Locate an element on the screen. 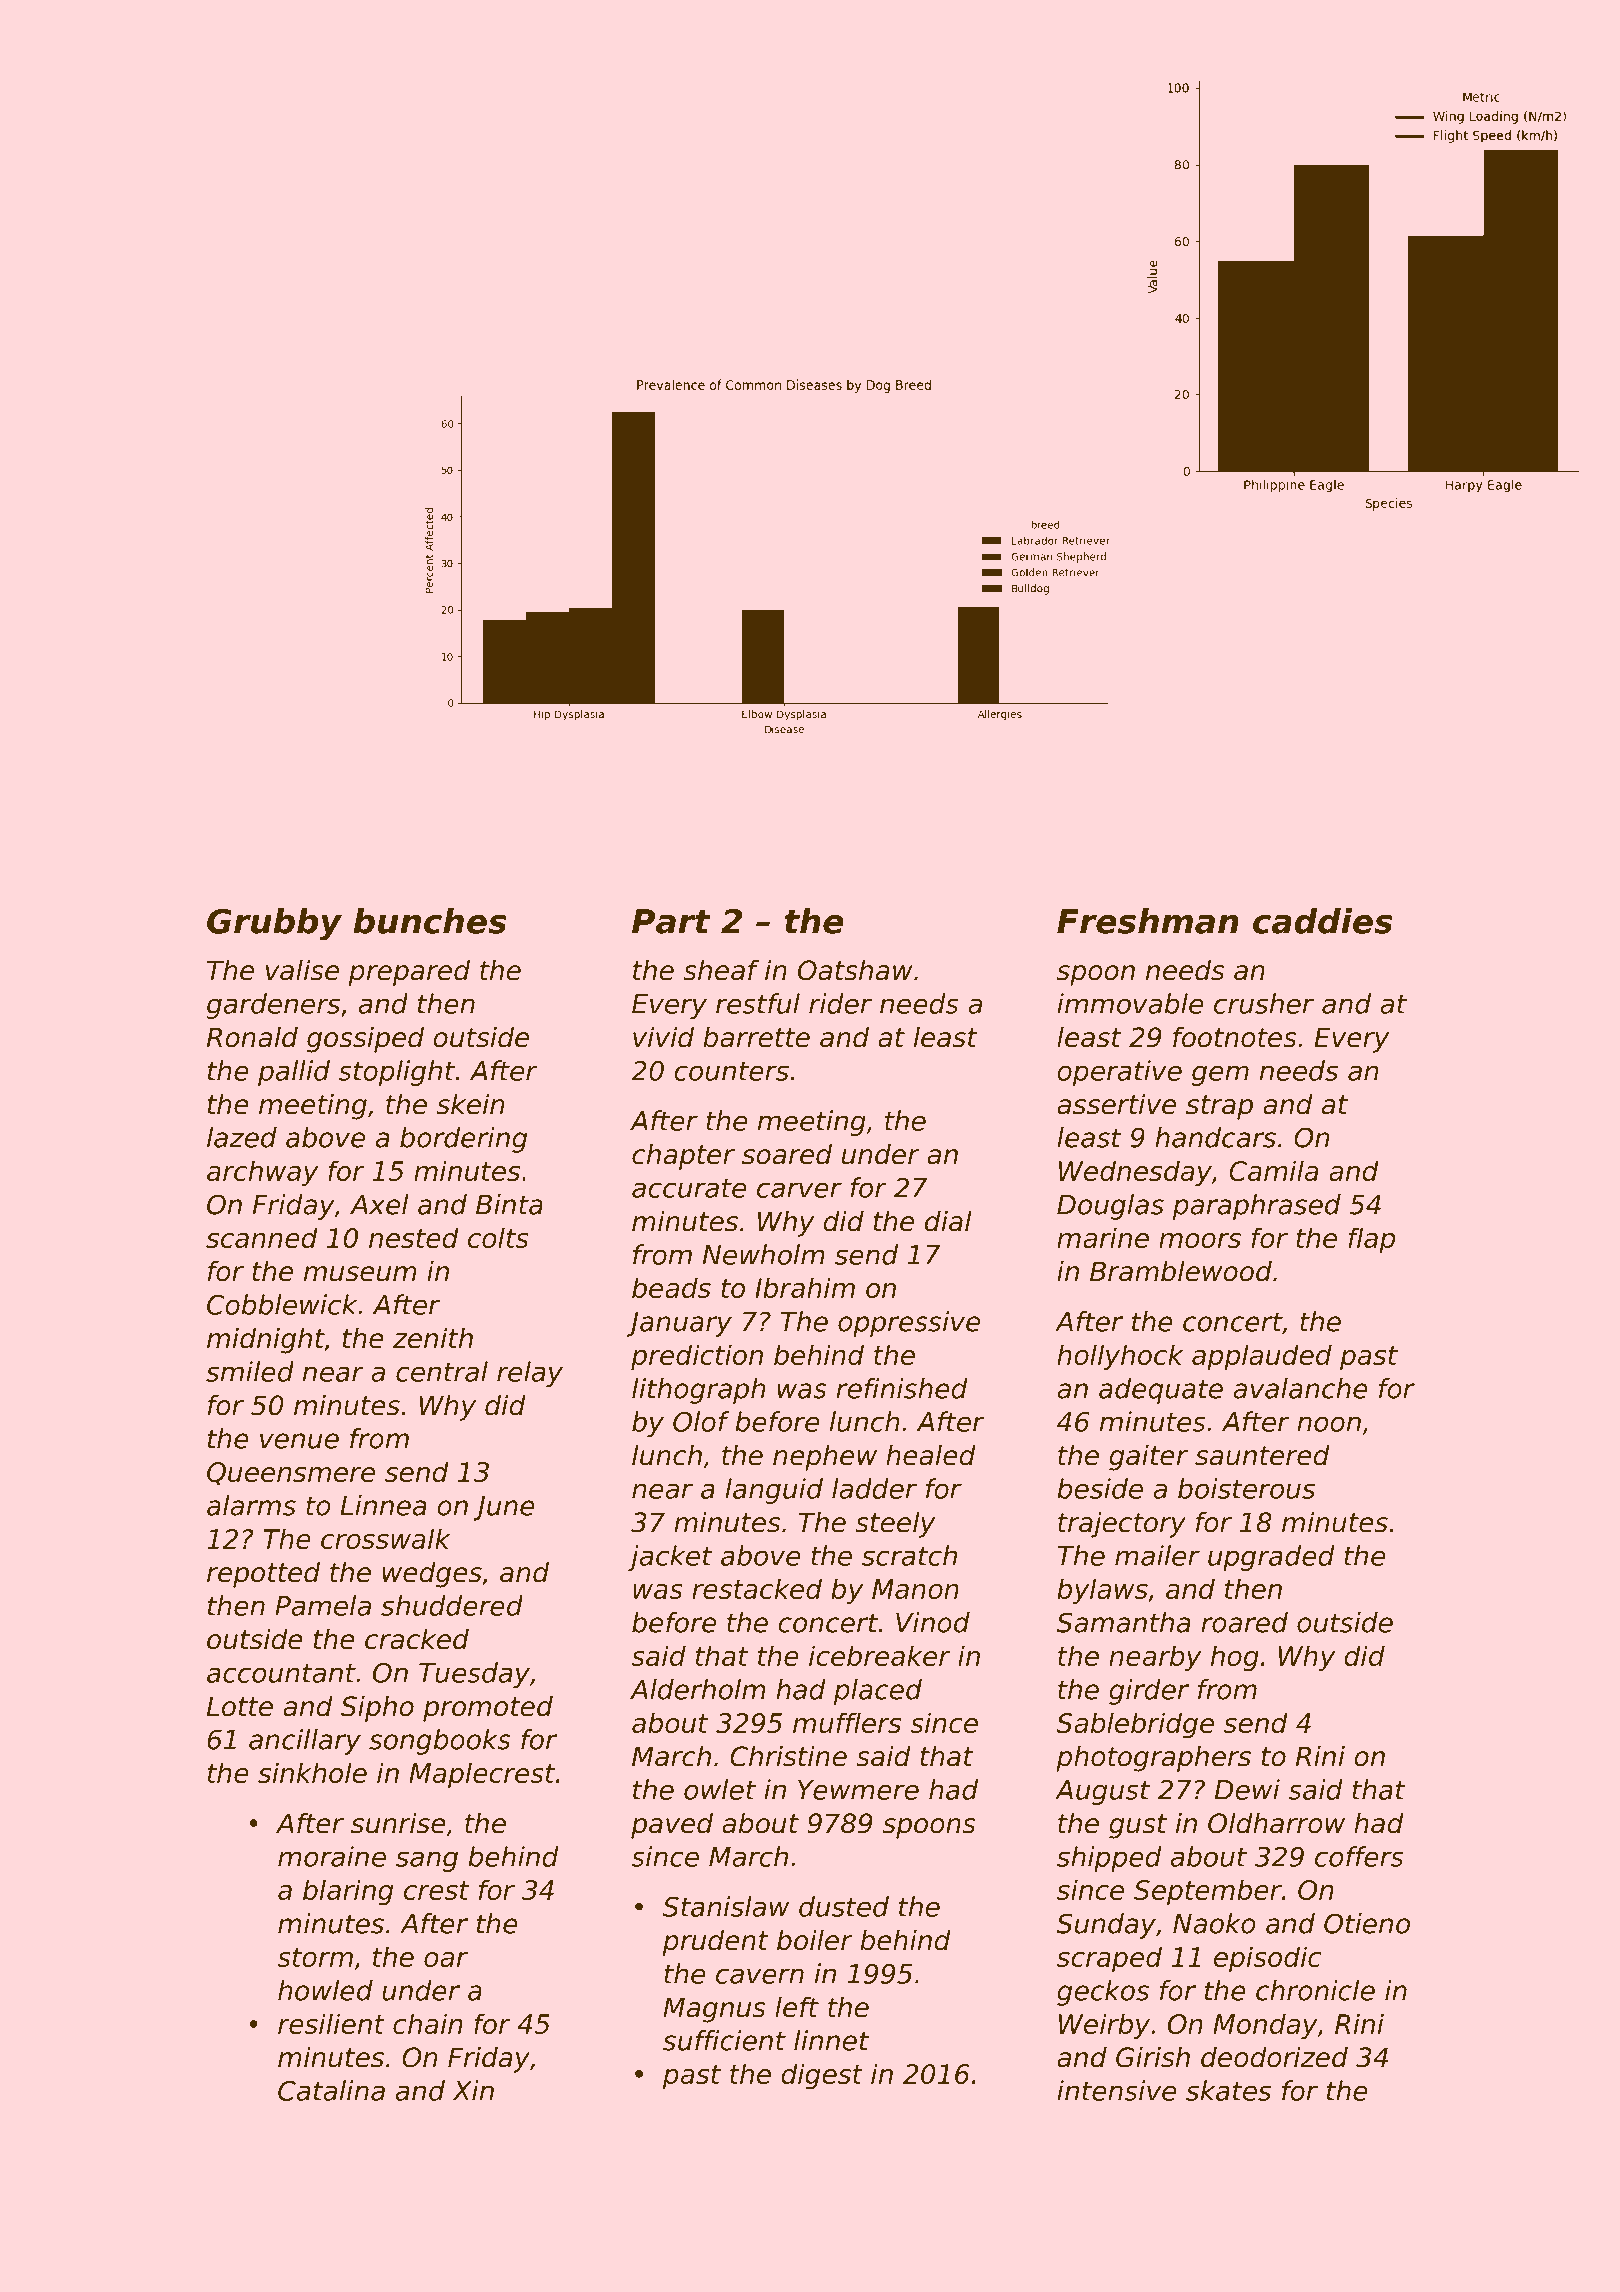 The height and width of the screenshot is (2292, 1620). operative is located at coordinates (1119, 1073).
